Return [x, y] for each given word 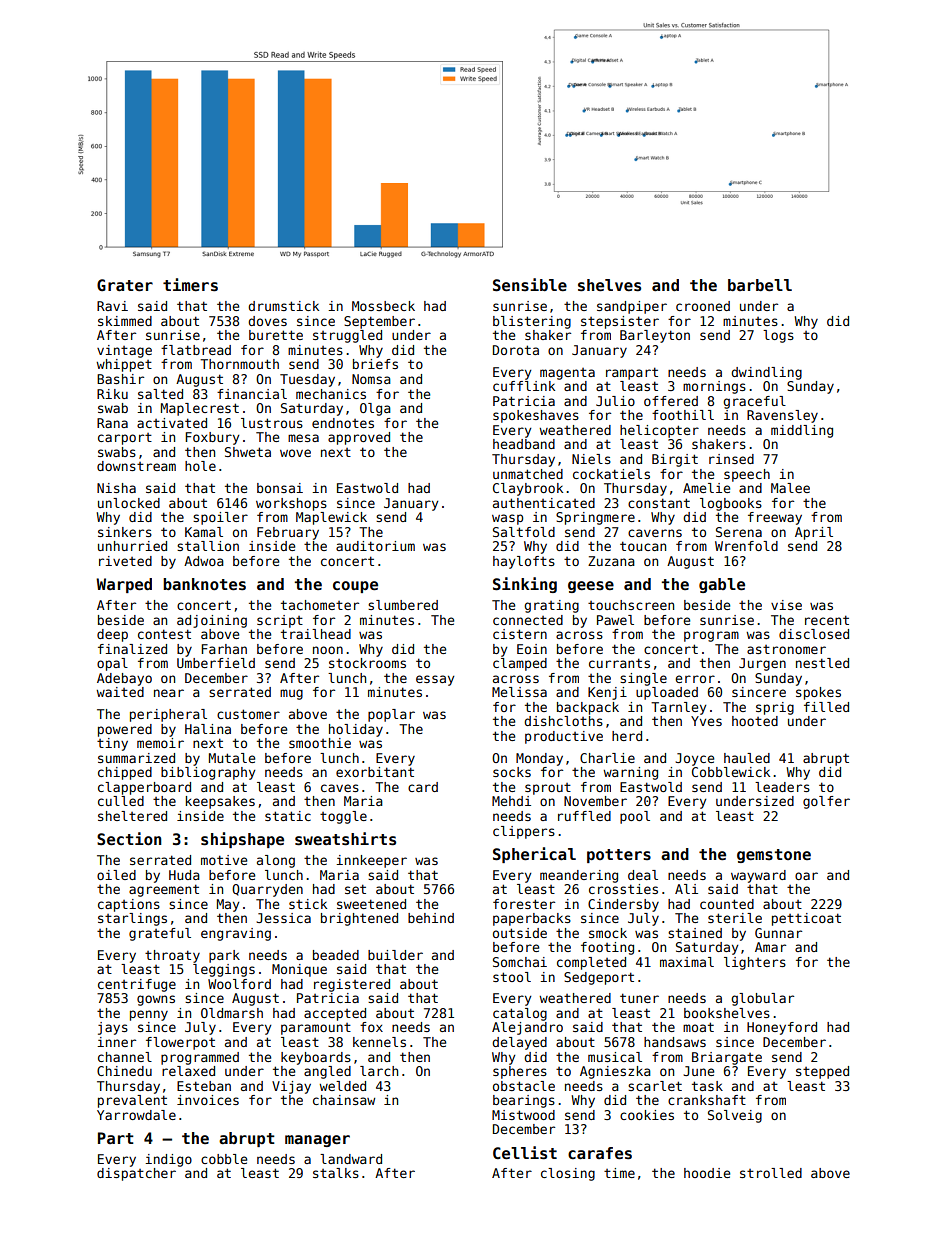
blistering [532, 322]
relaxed [188, 1071]
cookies [647, 1115]
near [169, 693]
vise [786, 605]
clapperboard [144, 788]
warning [630, 773]
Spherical [534, 855]
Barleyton [655, 336]
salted [160, 394]
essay [435, 680]
